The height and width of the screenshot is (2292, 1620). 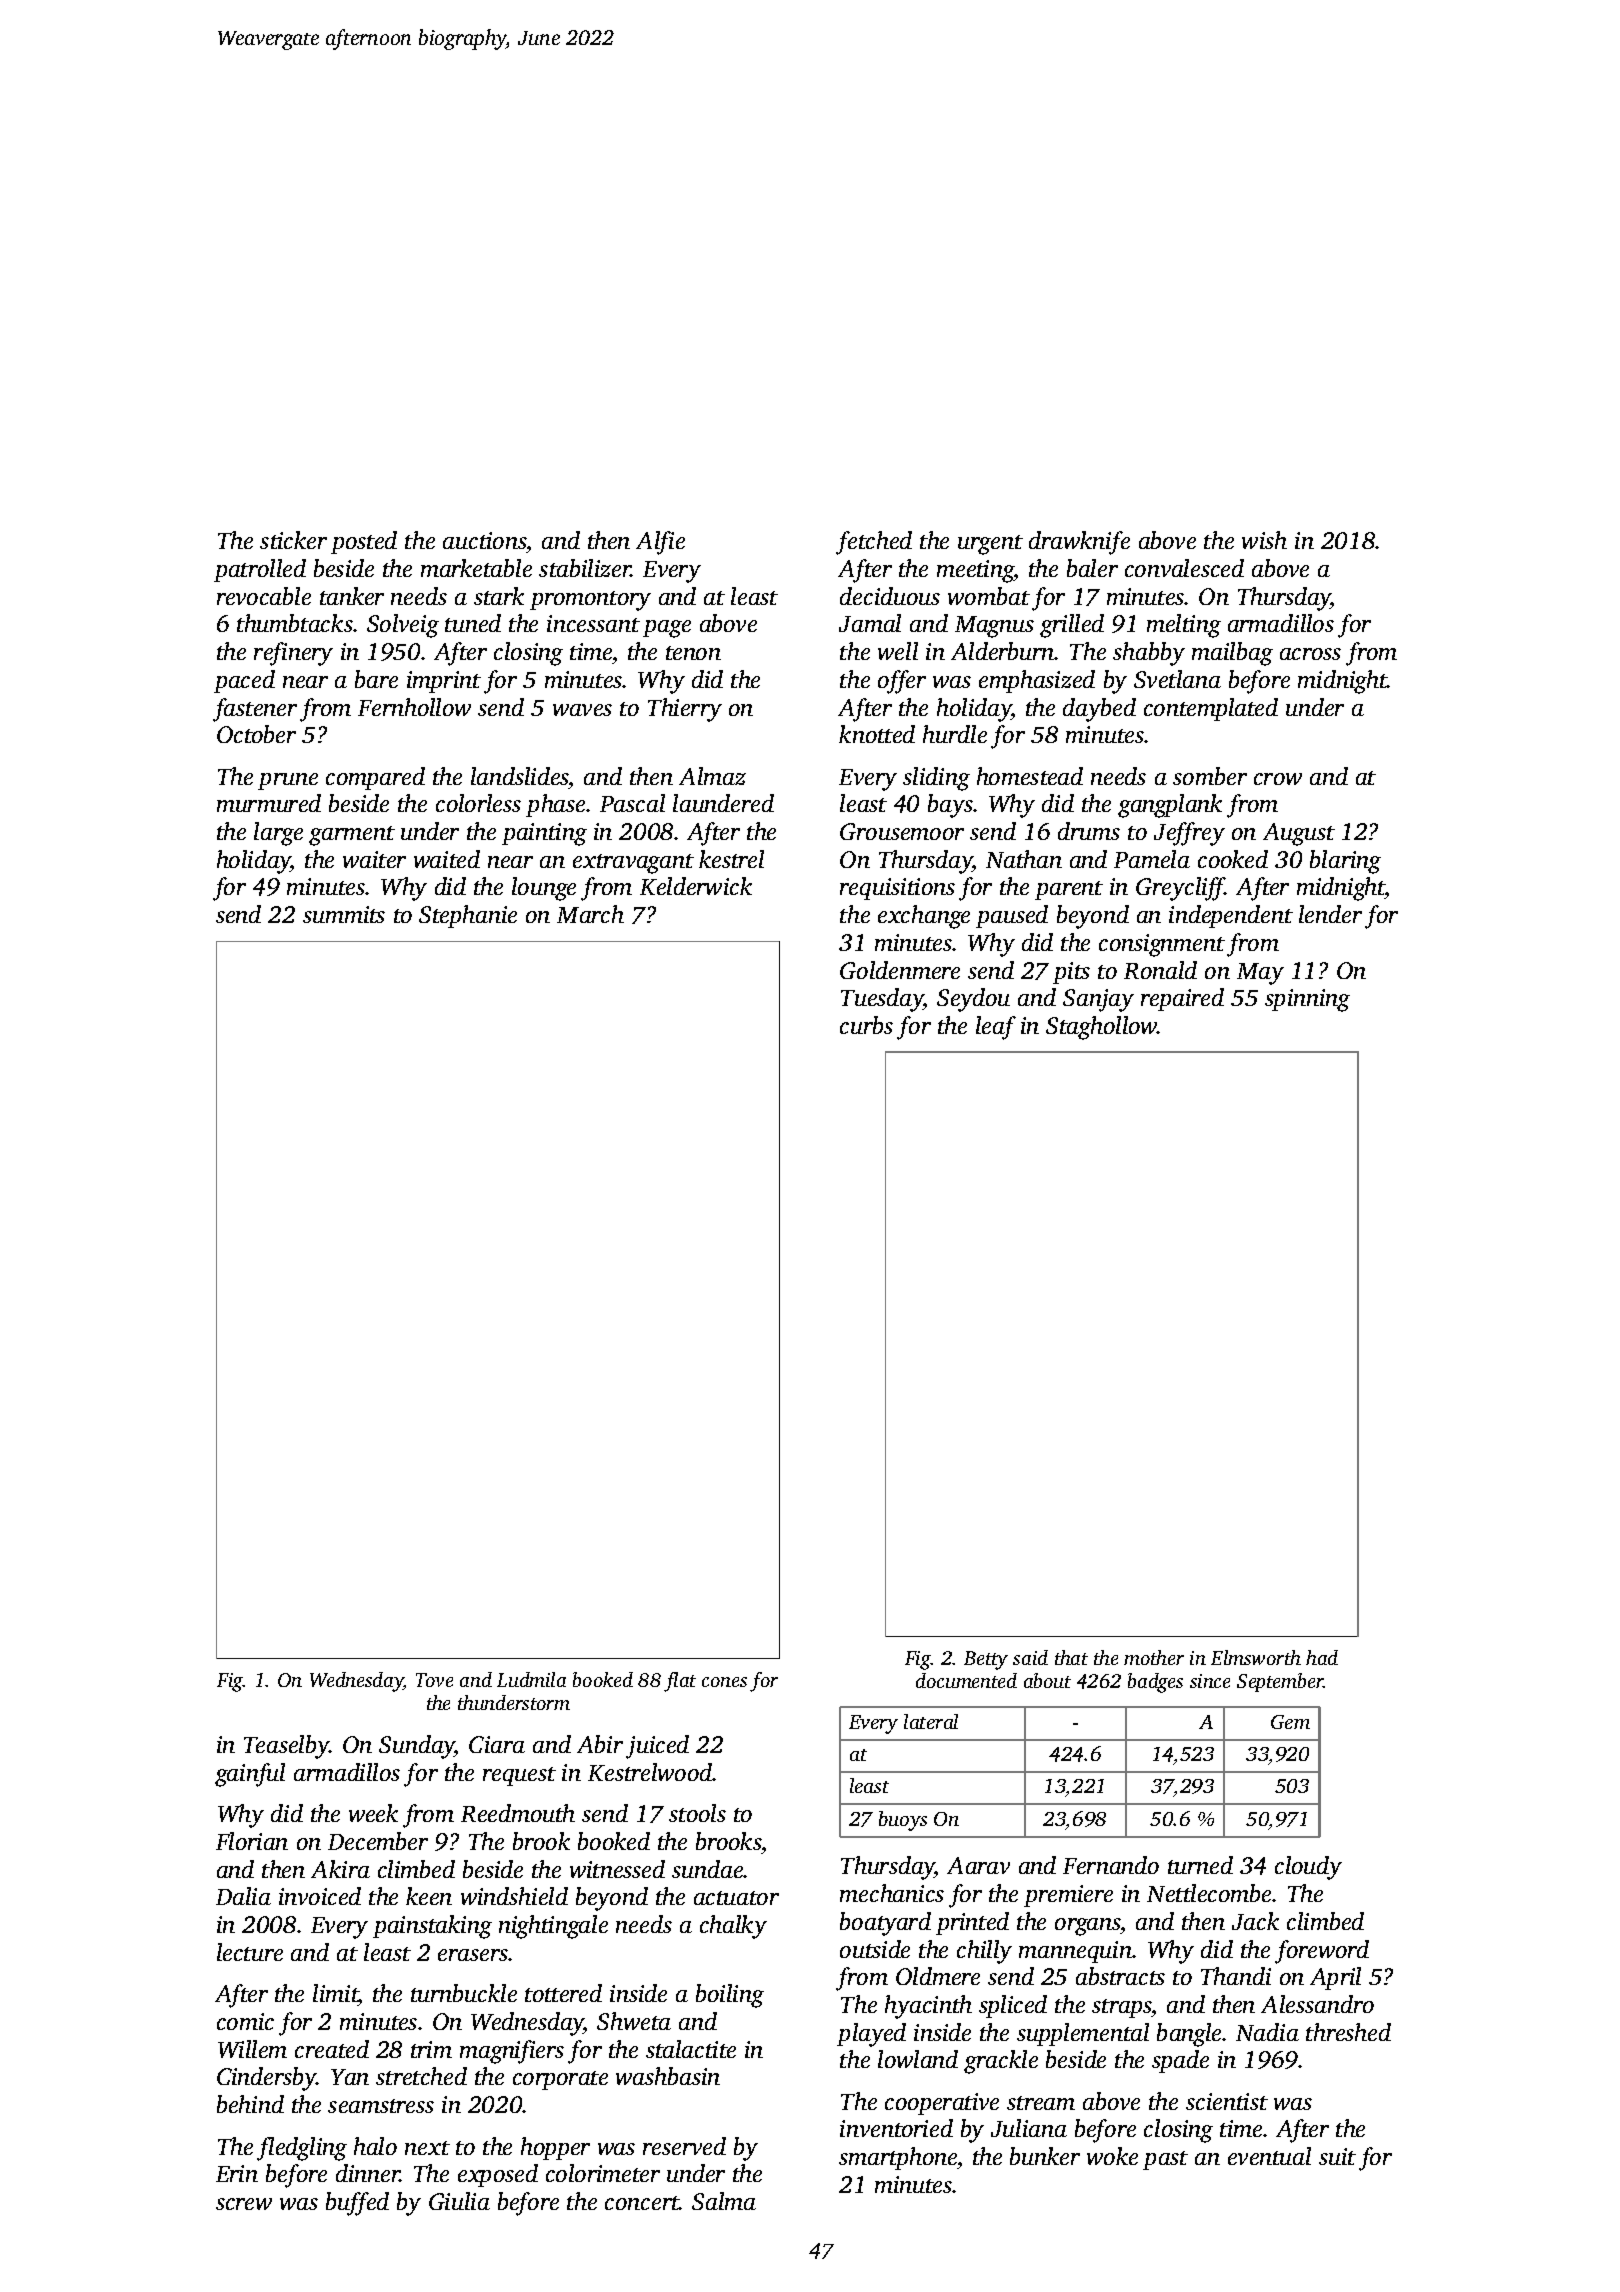 What do you see at coordinates (712, 776) in the screenshot?
I see `Almaz` at bounding box center [712, 776].
